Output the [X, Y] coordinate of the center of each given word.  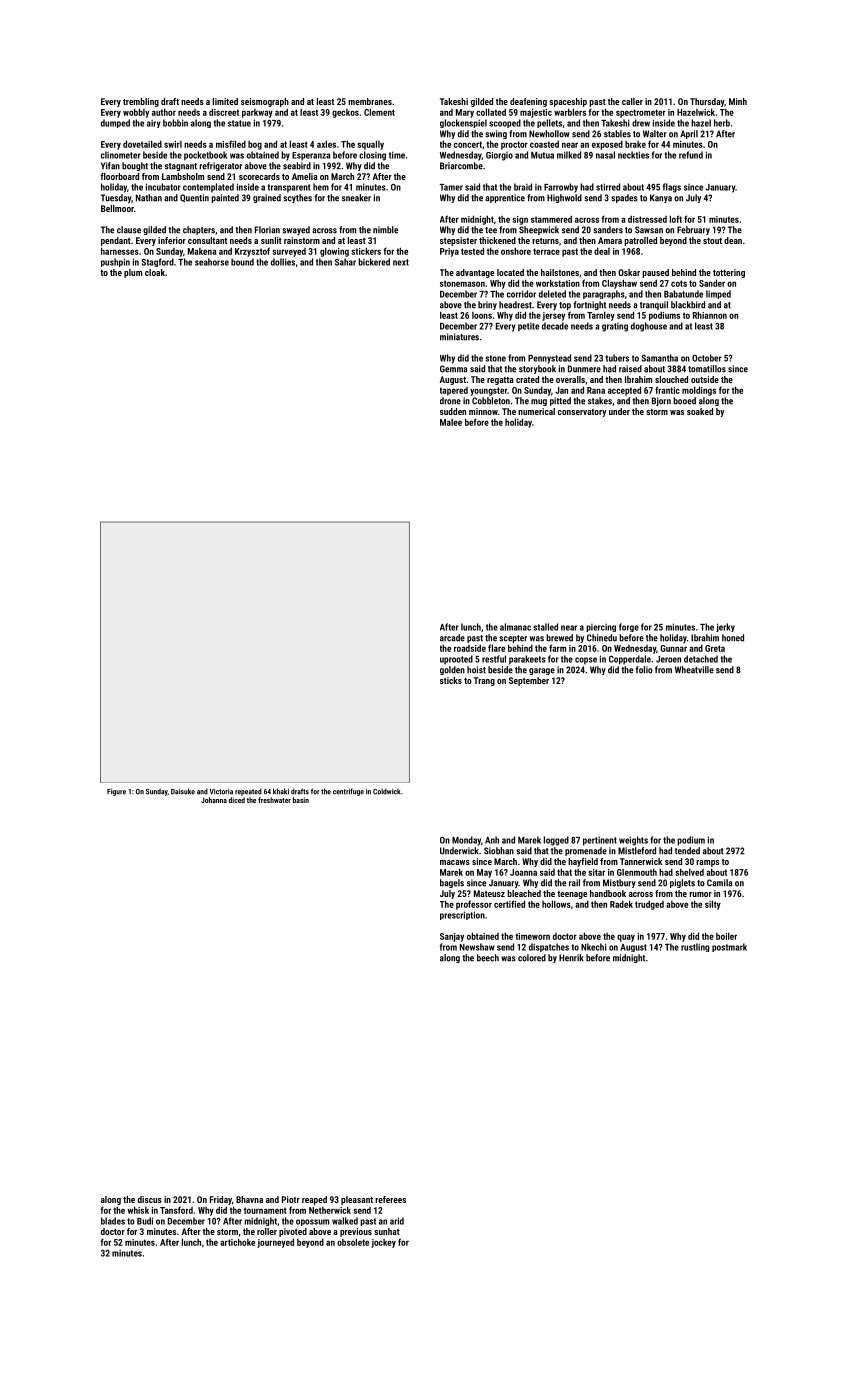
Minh [738, 101]
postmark [729, 947]
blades [113, 1221]
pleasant [357, 1200]
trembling [141, 102]
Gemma [453, 369]
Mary [465, 113]
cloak [155, 272]
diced [237, 800]
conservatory [582, 413]
